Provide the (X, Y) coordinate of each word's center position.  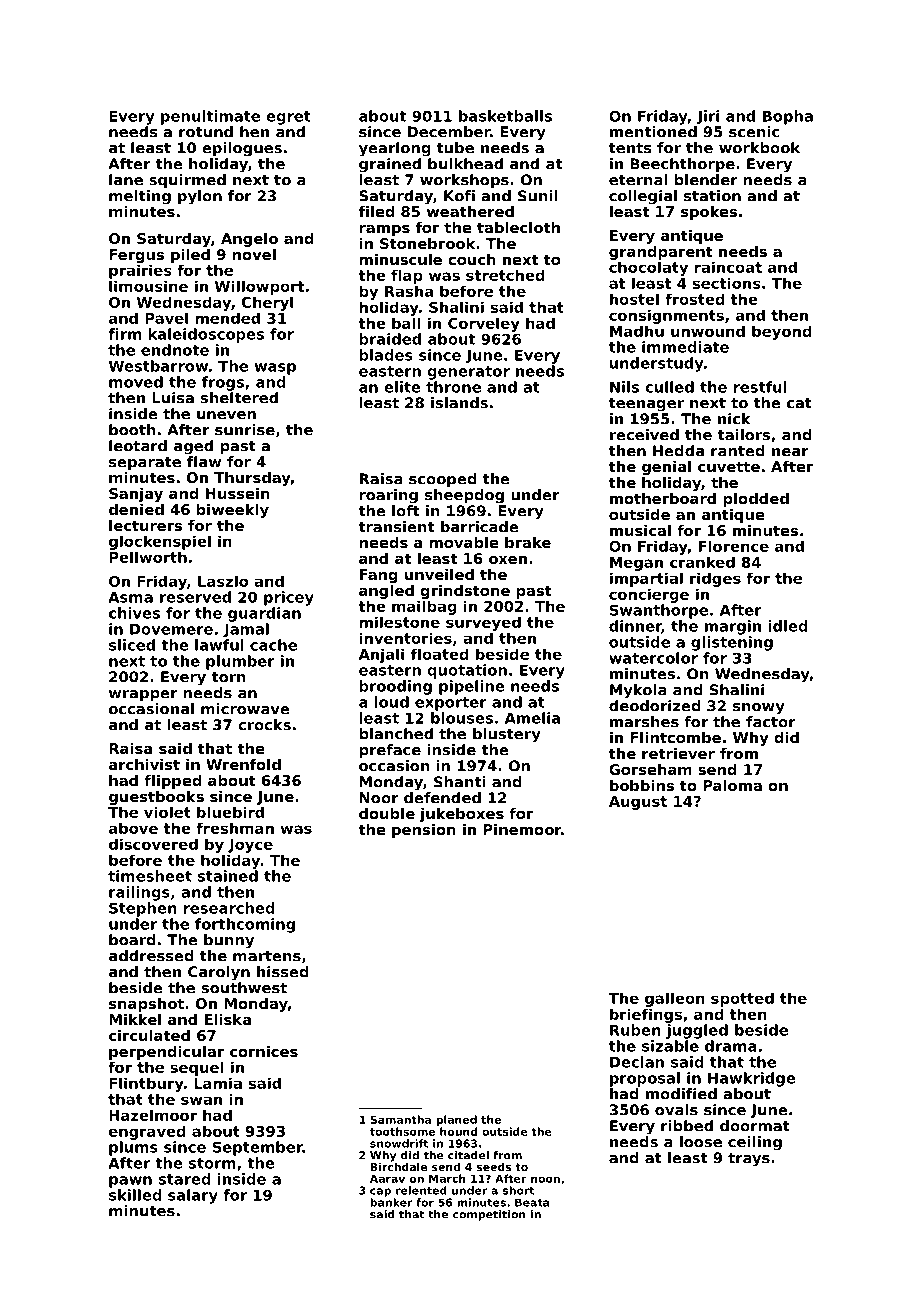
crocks (264, 725)
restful (760, 387)
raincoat (728, 267)
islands (459, 403)
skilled (135, 1195)
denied (136, 509)
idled (788, 626)
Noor (379, 798)
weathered (470, 211)
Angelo (249, 240)
